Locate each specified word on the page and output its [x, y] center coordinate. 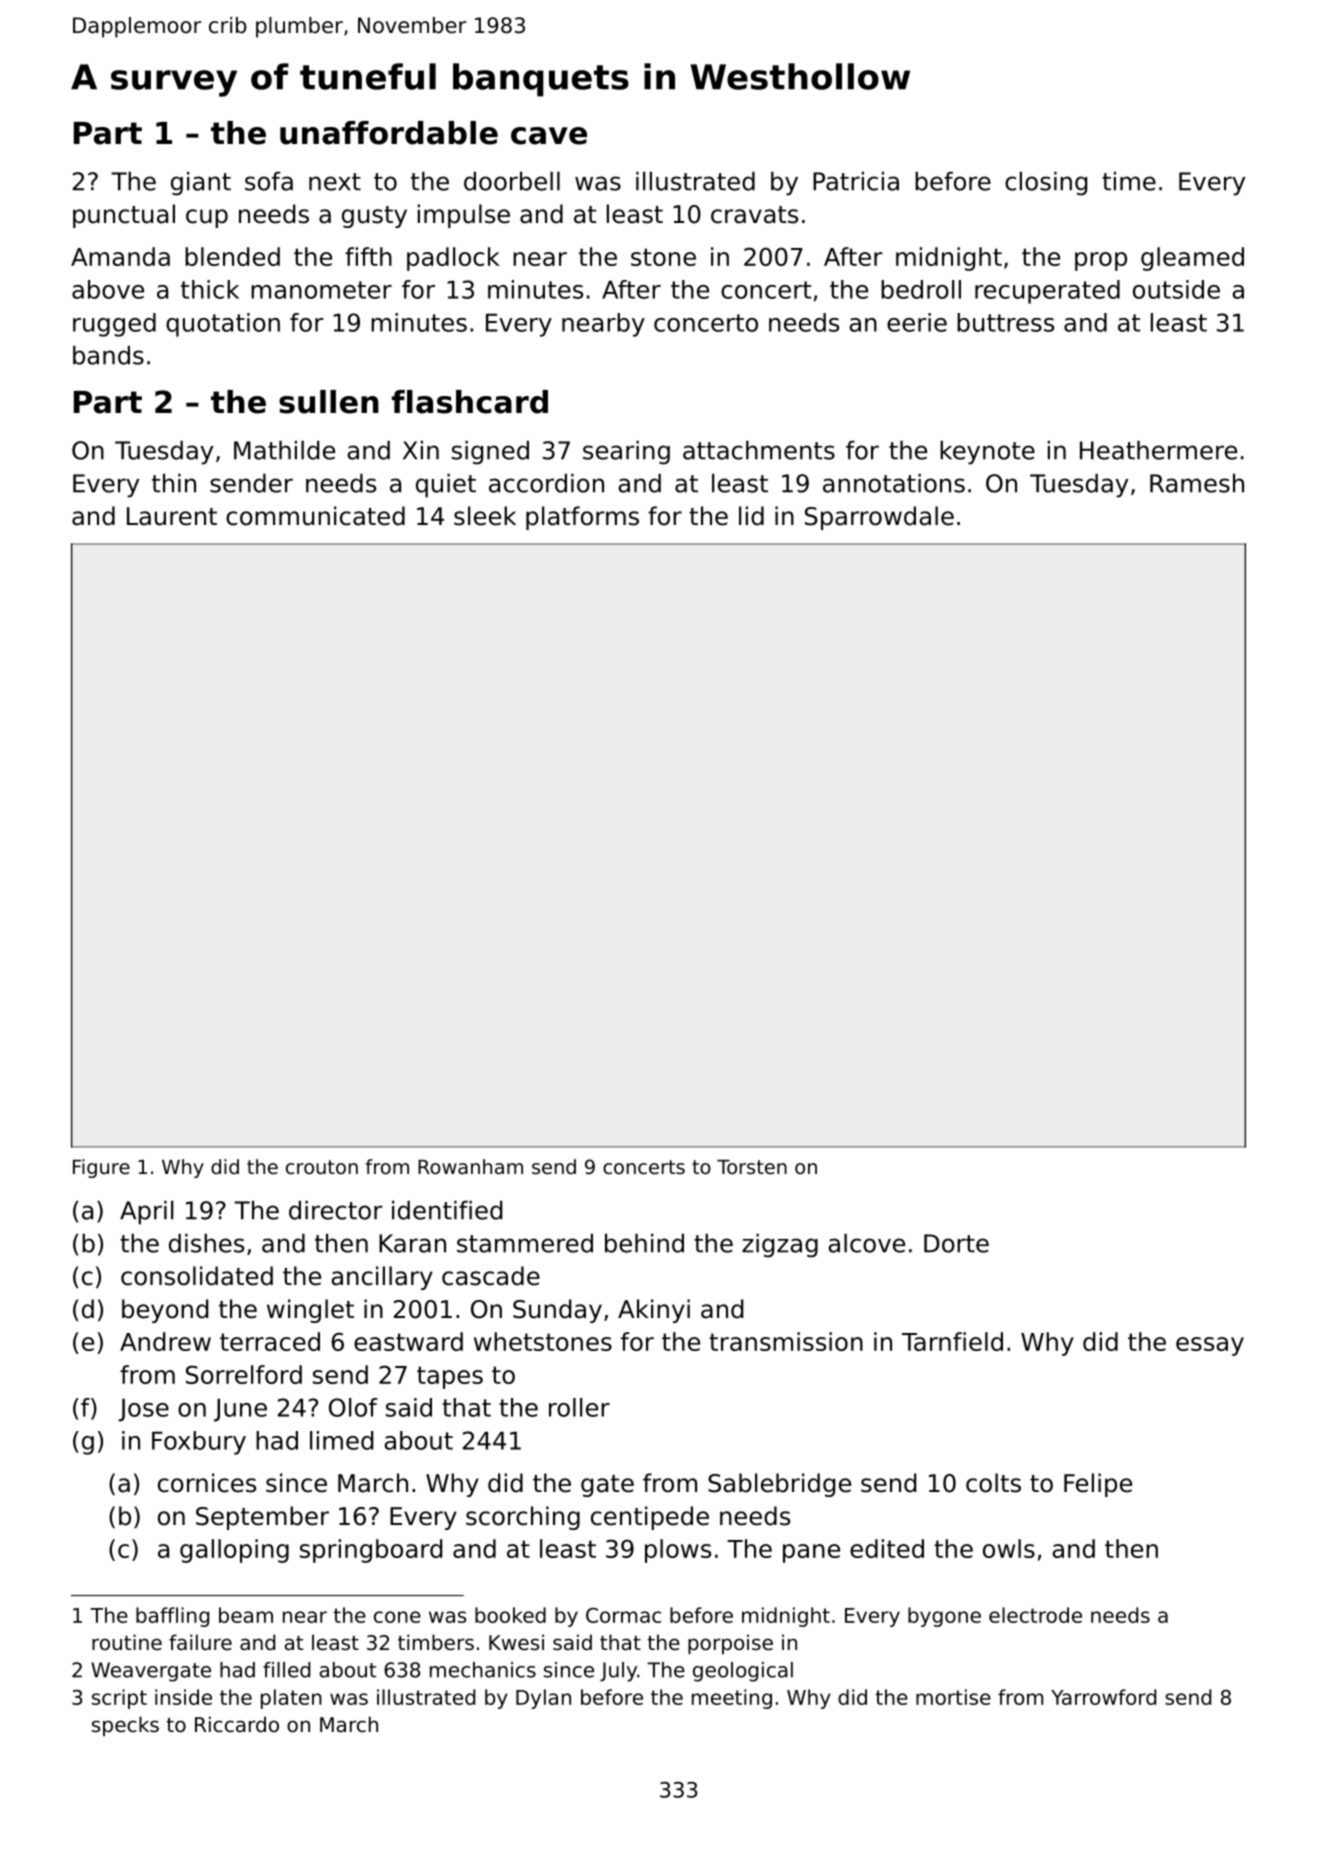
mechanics [483, 1670]
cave [549, 136]
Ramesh [1197, 483]
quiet [446, 485]
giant [201, 183]
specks [125, 1726]
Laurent [172, 516]
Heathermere [1158, 450]
